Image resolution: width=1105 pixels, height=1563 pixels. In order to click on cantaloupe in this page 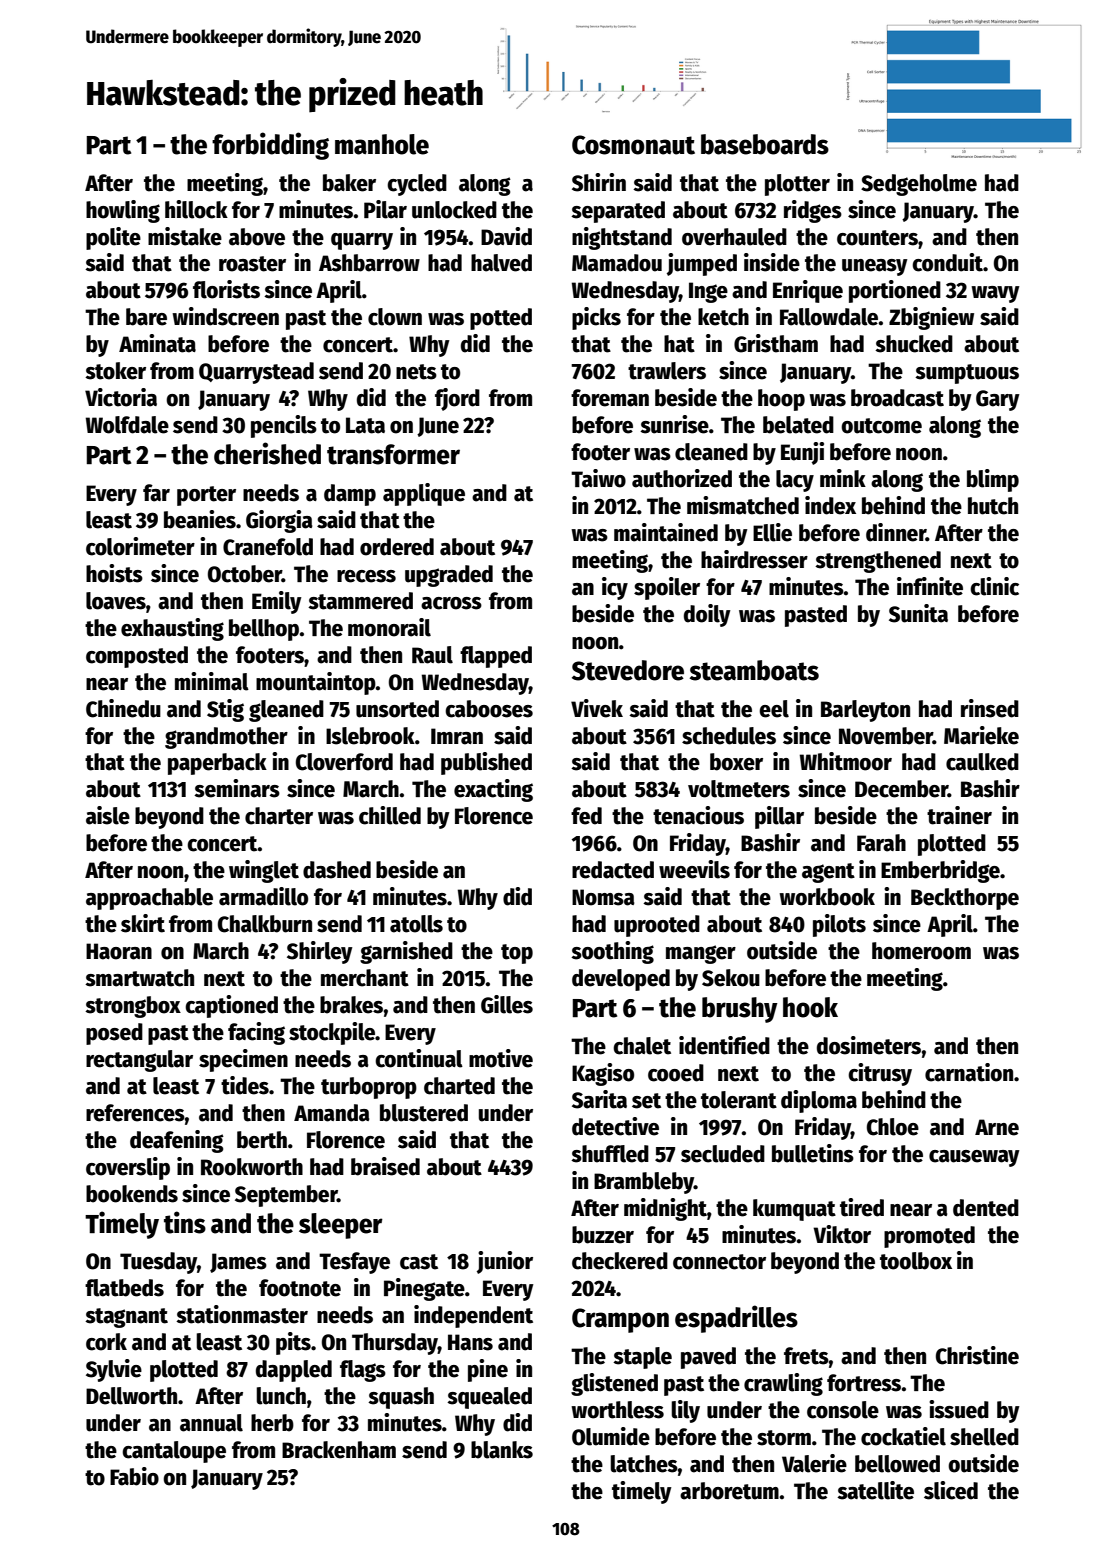, I will do `click(174, 1452)`.
